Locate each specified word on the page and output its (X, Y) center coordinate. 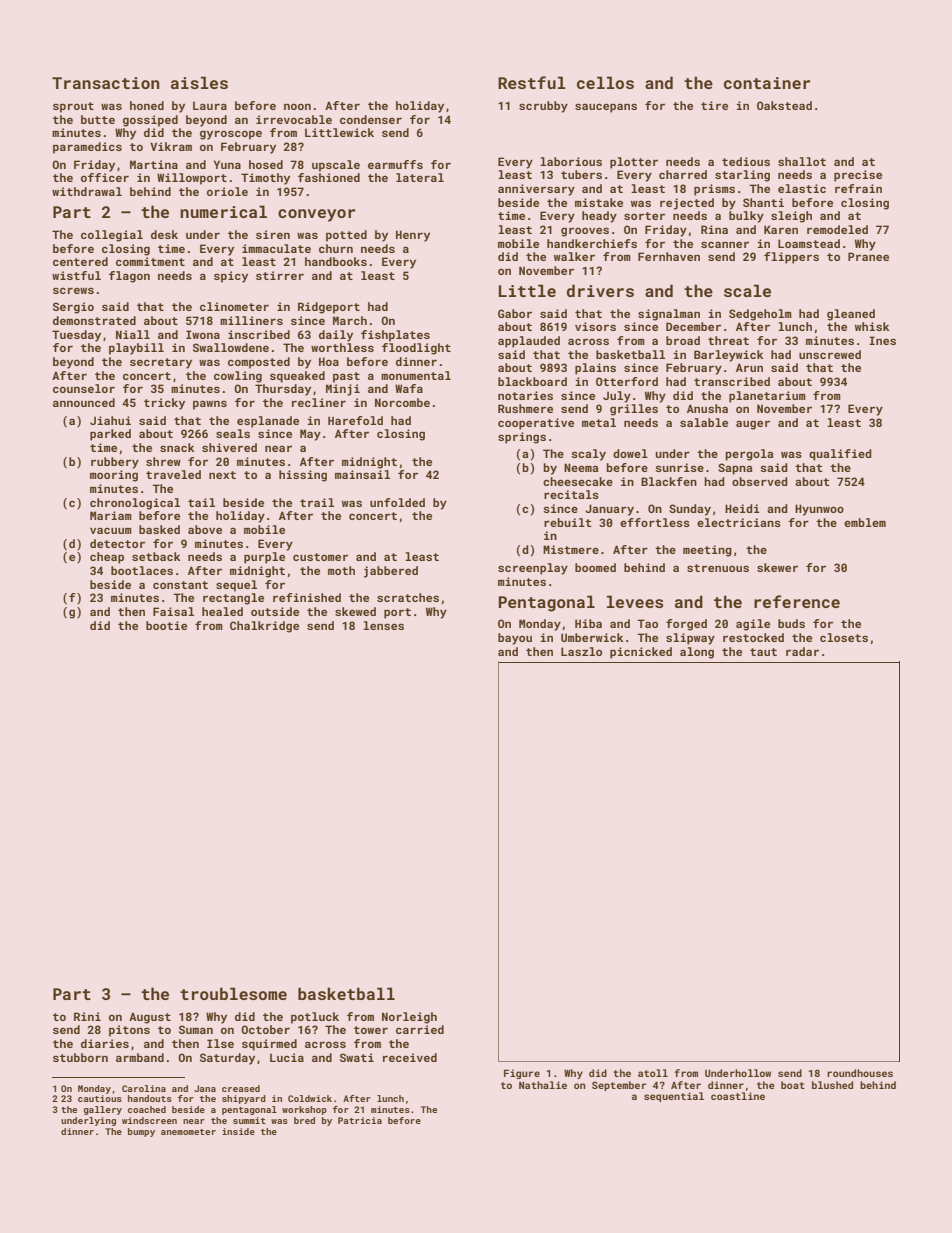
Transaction (106, 83)
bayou (515, 639)
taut (763, 652)
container (767, 83)
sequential (674, 1097)
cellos (605, 82)
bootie (166, 625)
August (150, 1018)
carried (420, 1029)
